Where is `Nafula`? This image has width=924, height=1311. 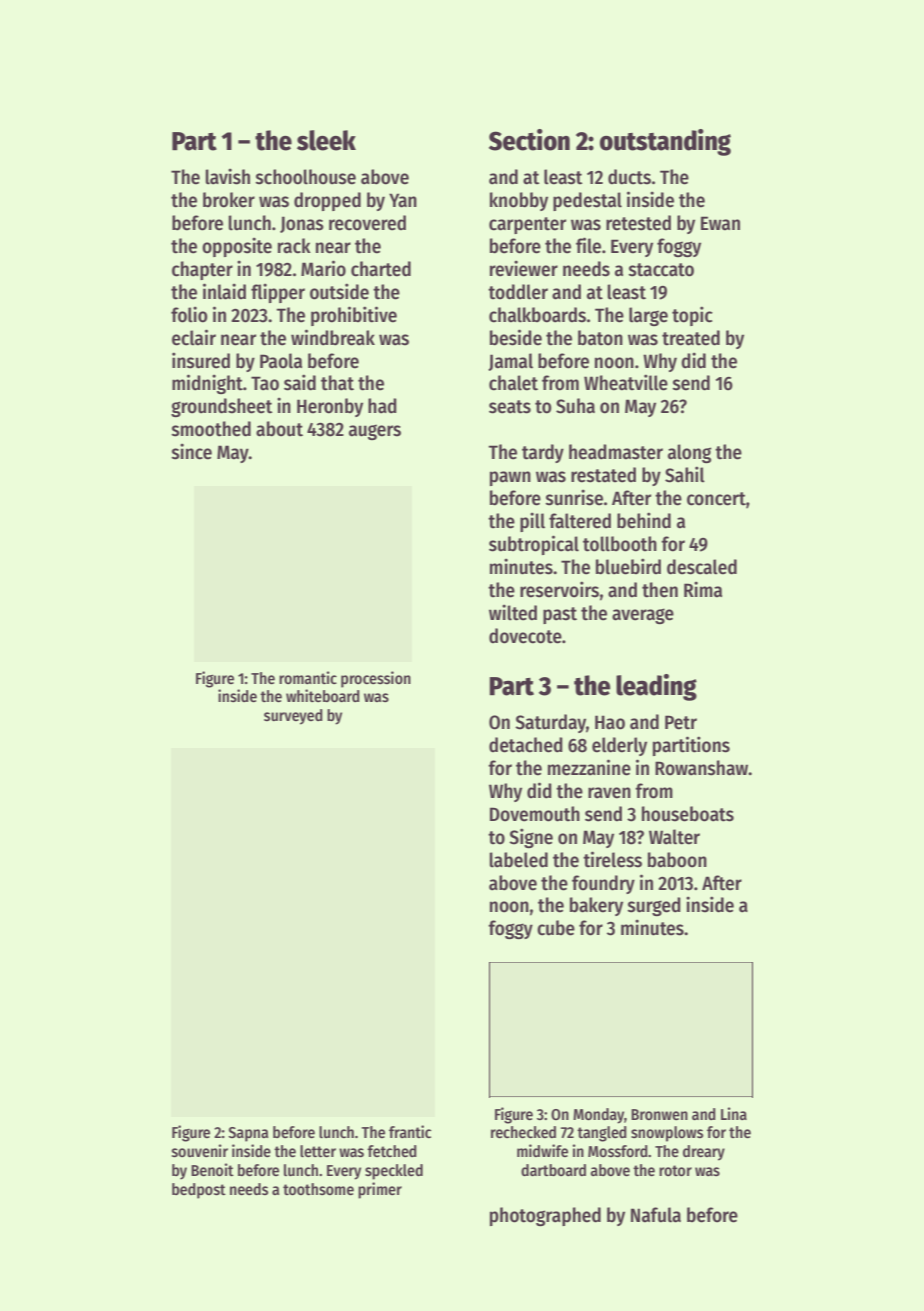 Nafula is located at coordinates (656, 1215).
